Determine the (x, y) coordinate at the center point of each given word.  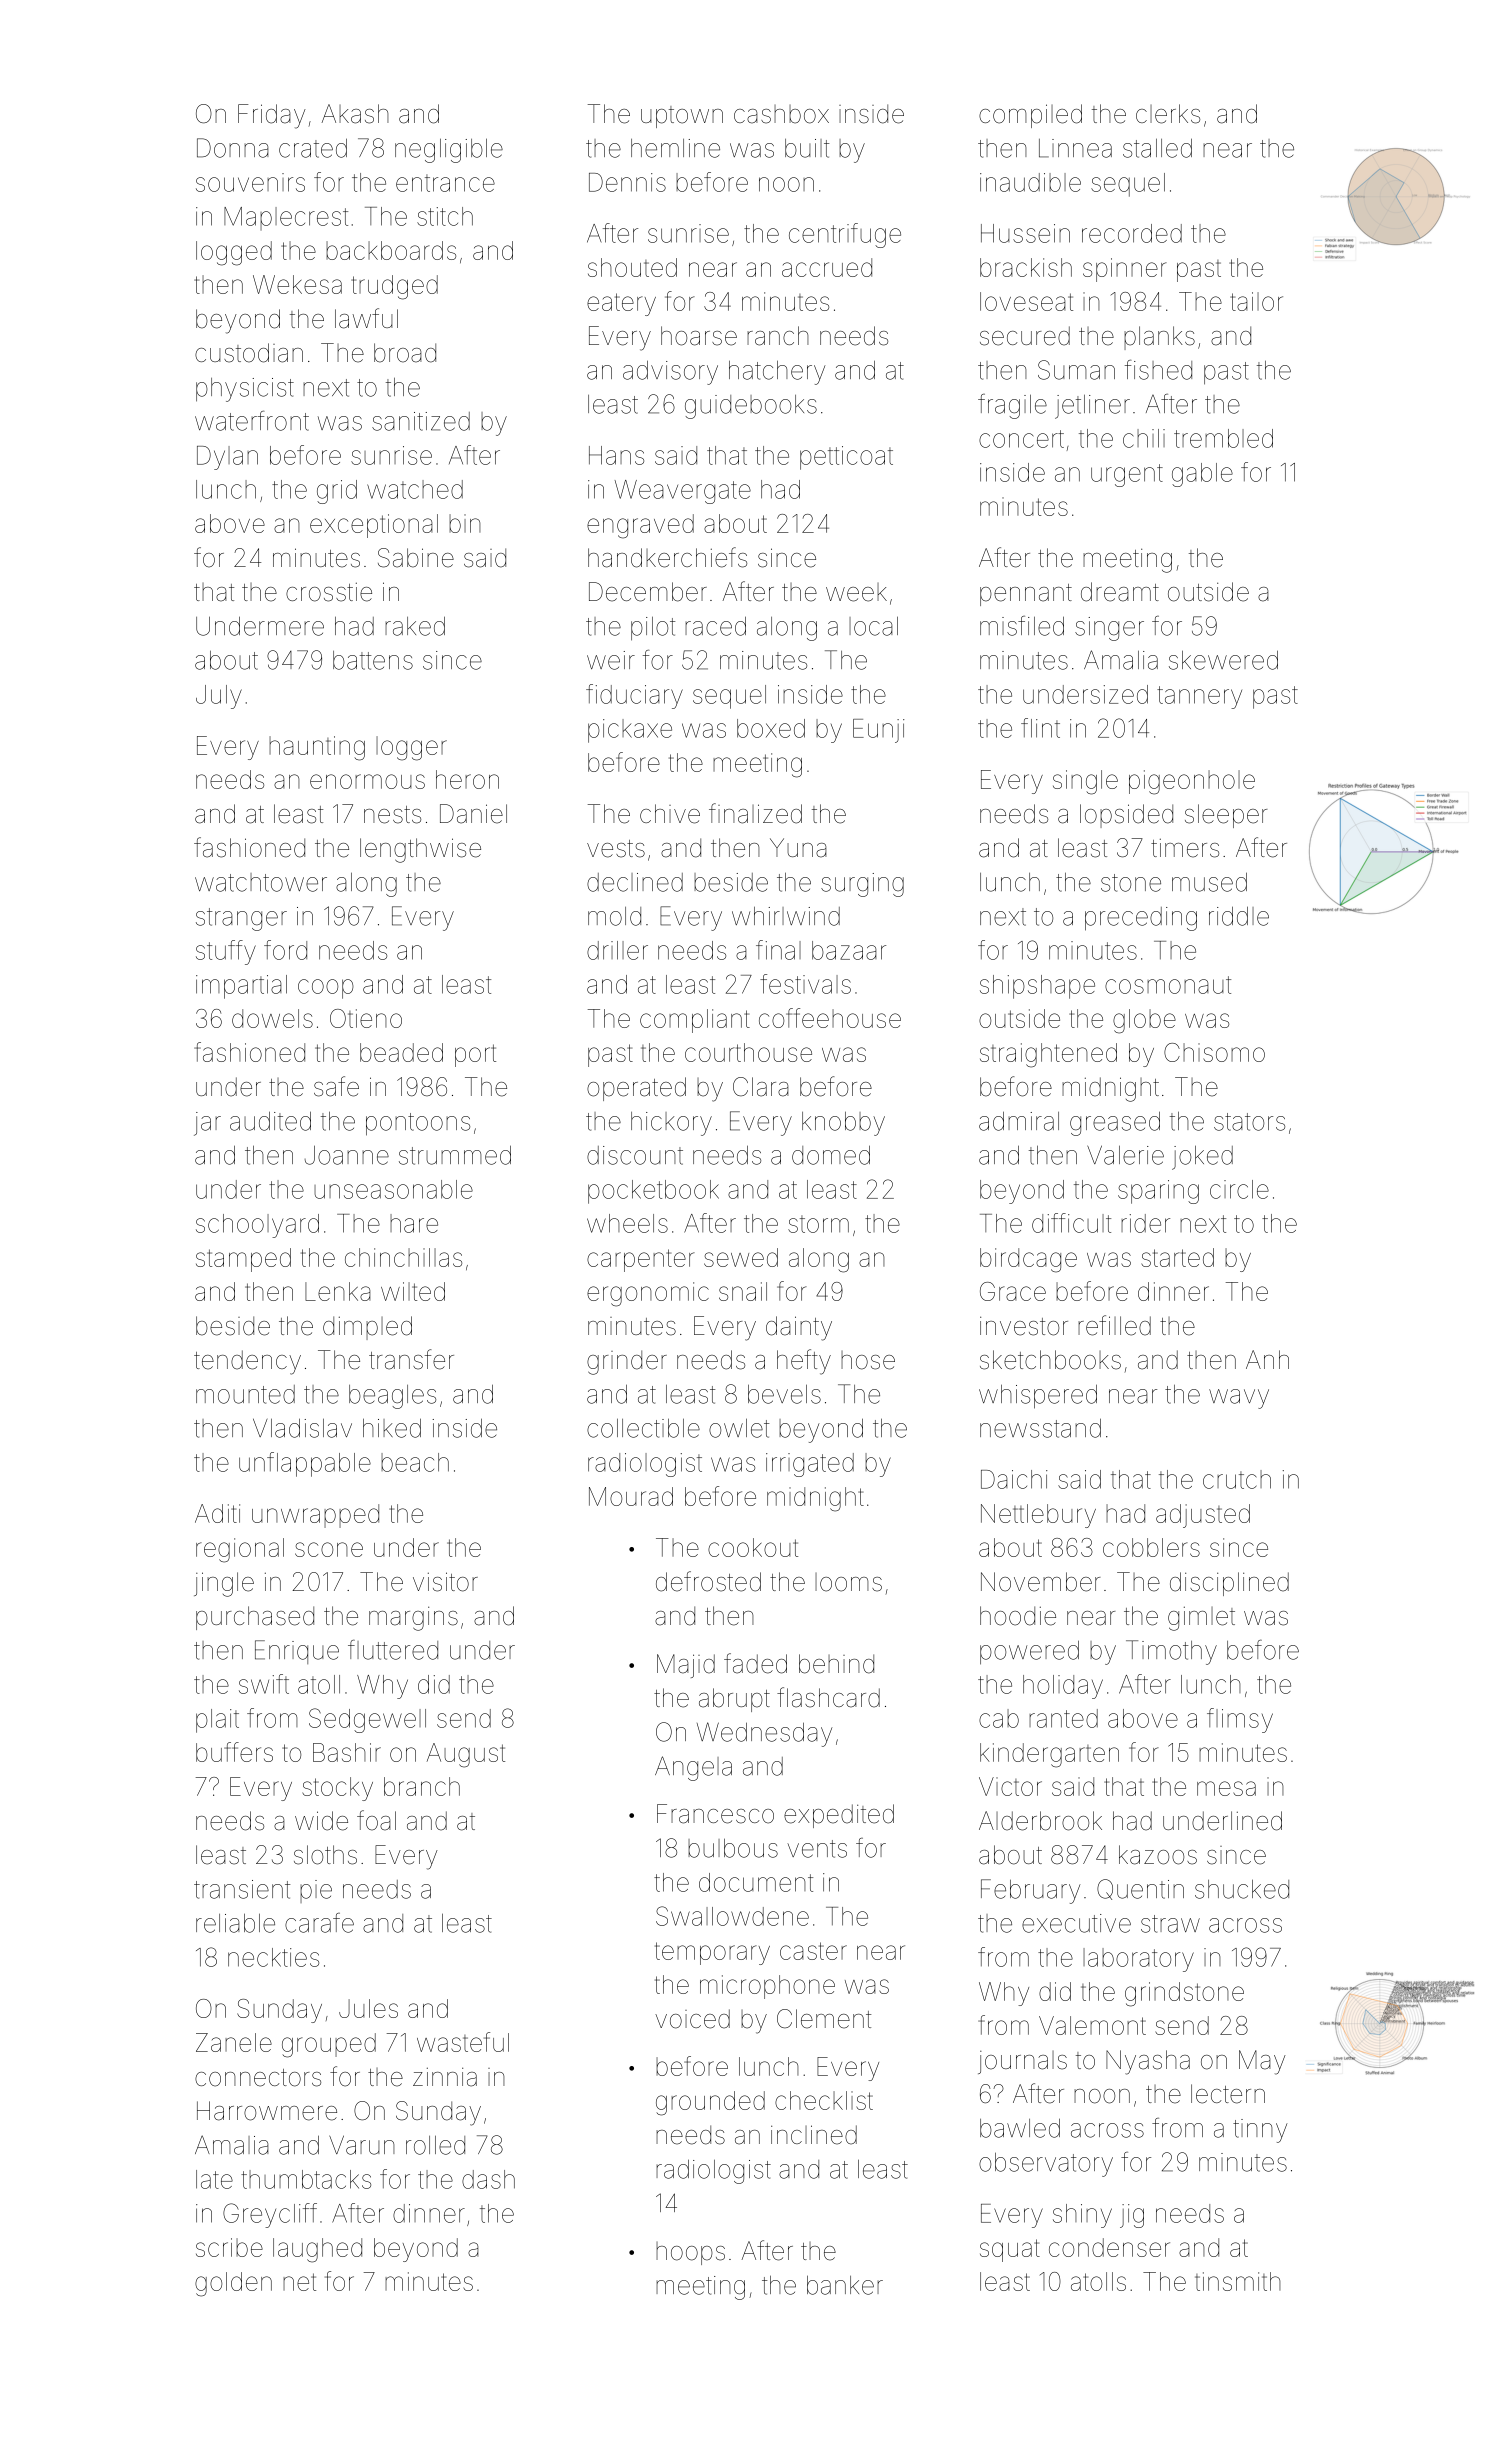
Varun (362, 2145)
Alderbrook (1040, 1821)
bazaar (849, 950)
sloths (325, 1855)
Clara (761, 1087)
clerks (1168, 114)
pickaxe (630, 731)
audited (270, 1121)
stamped (243, 1260)
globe (1144, 1021)
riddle (1239, 916)
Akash (355, 114)
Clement (824, 2019)
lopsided (1126, 816)
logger (411, 748)
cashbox (781, 114)
